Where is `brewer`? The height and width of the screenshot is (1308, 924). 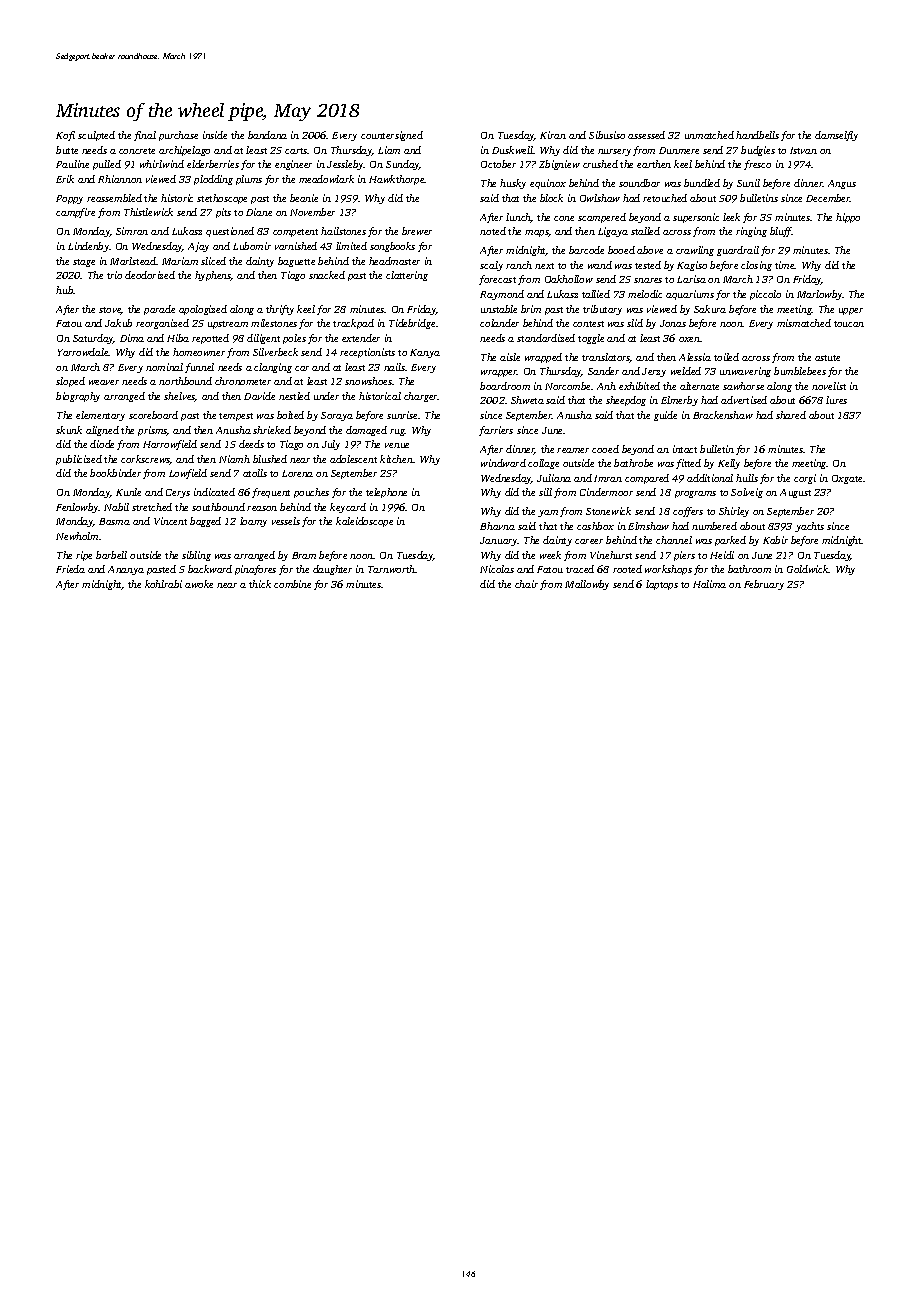
brewer is located at coordinates (417, 231).
